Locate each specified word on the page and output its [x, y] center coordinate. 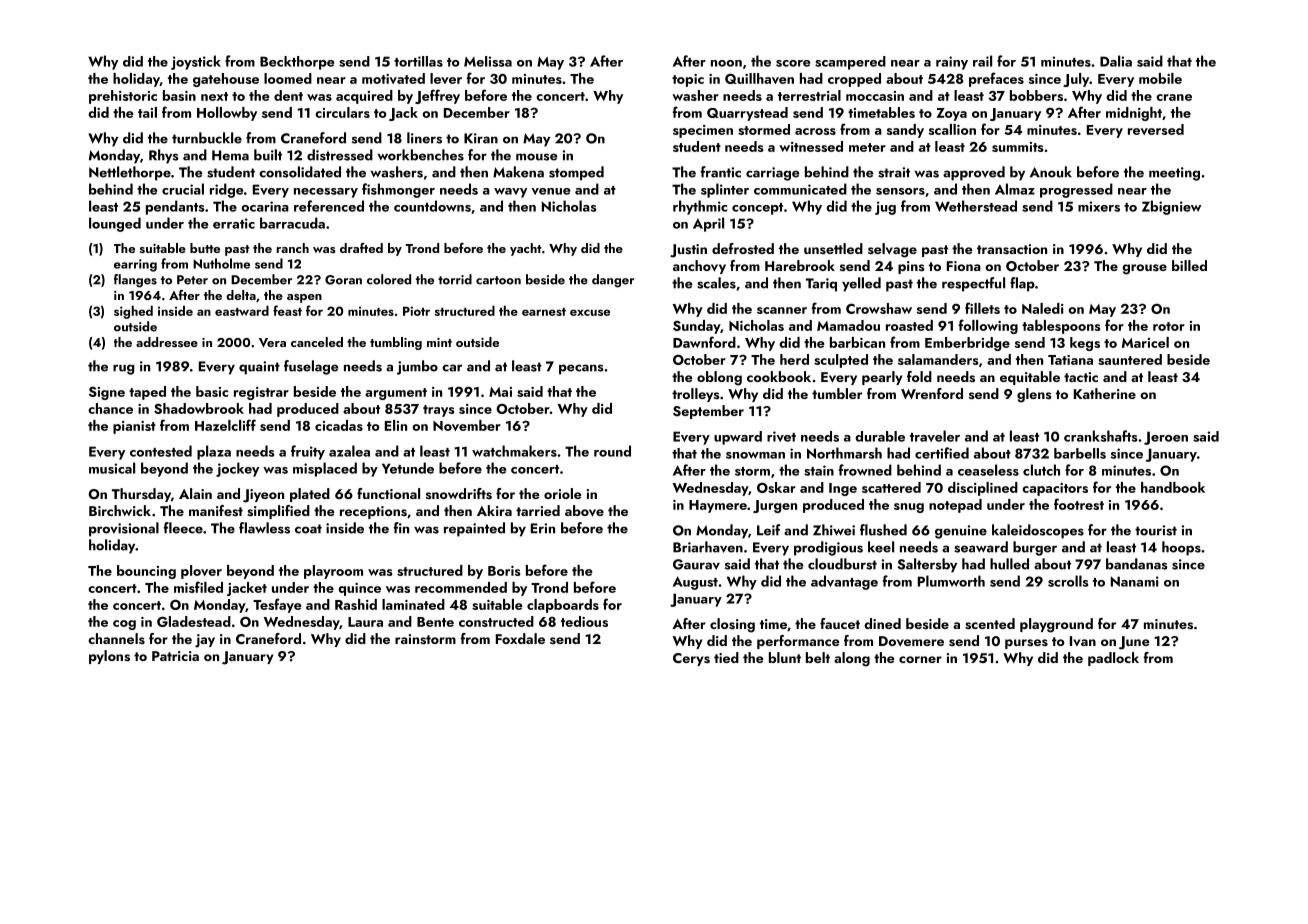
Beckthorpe [297, 63]
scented [990, 624]
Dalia [1116, 61]
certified [942, 453]
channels [116, 638]
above [584, 511]
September [708, 412]
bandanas [1137, 564]
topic [688, 80]
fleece [183, 528]
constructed [496, 621]
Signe [107, 393]
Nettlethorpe [130, 173]
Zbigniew [1171, 207]
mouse [536, 157]
